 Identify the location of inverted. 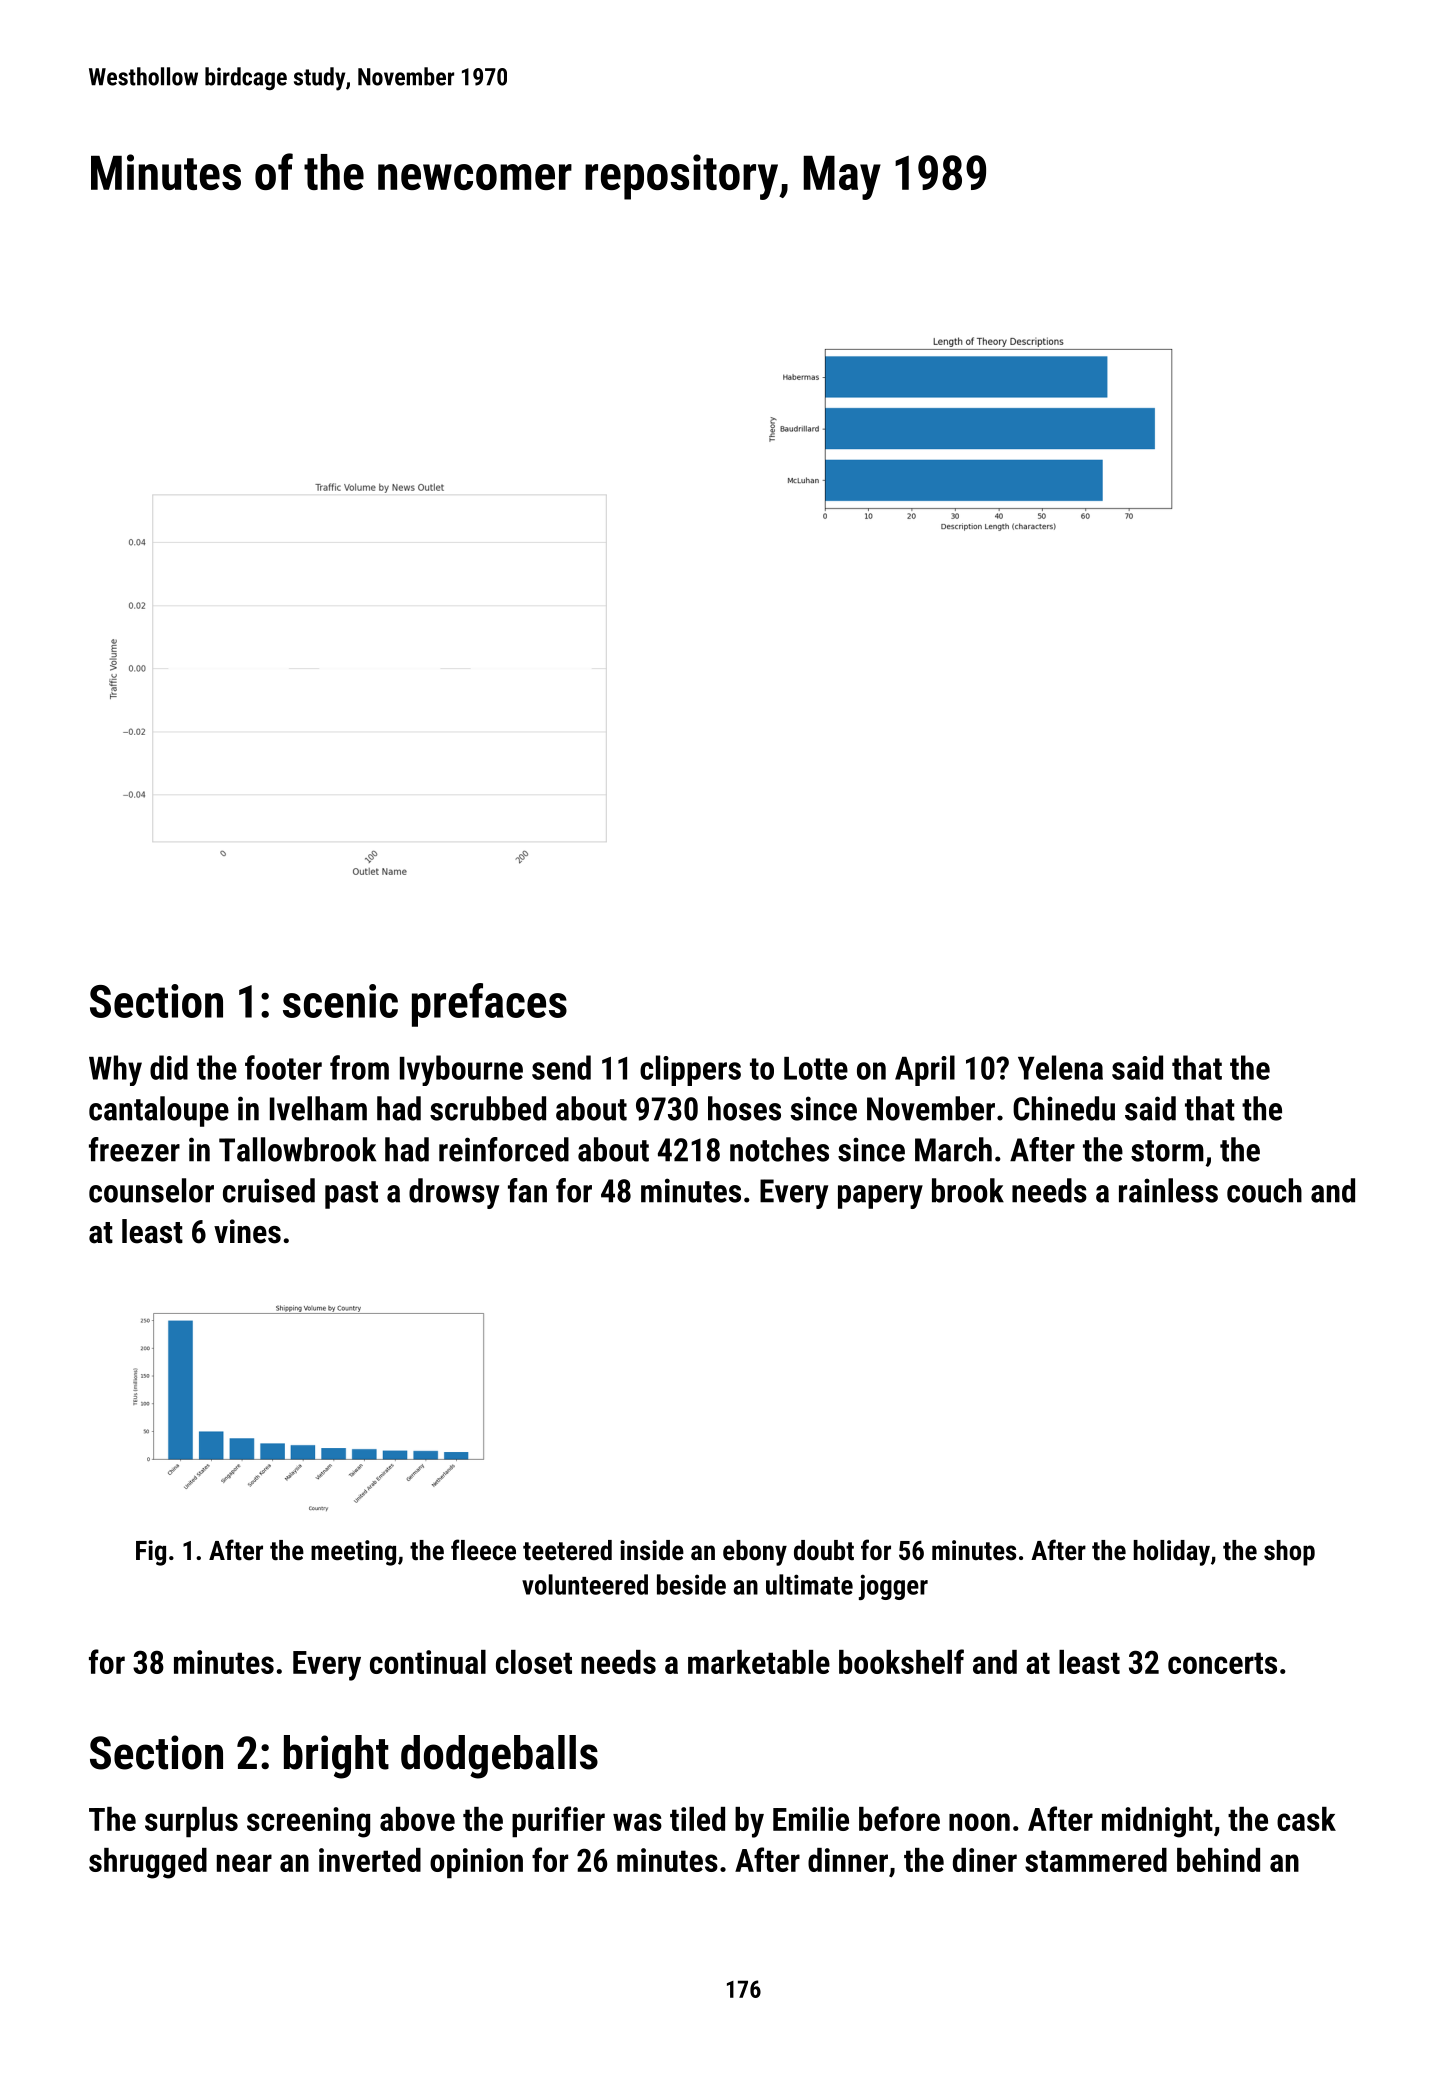
(370, 1860).
